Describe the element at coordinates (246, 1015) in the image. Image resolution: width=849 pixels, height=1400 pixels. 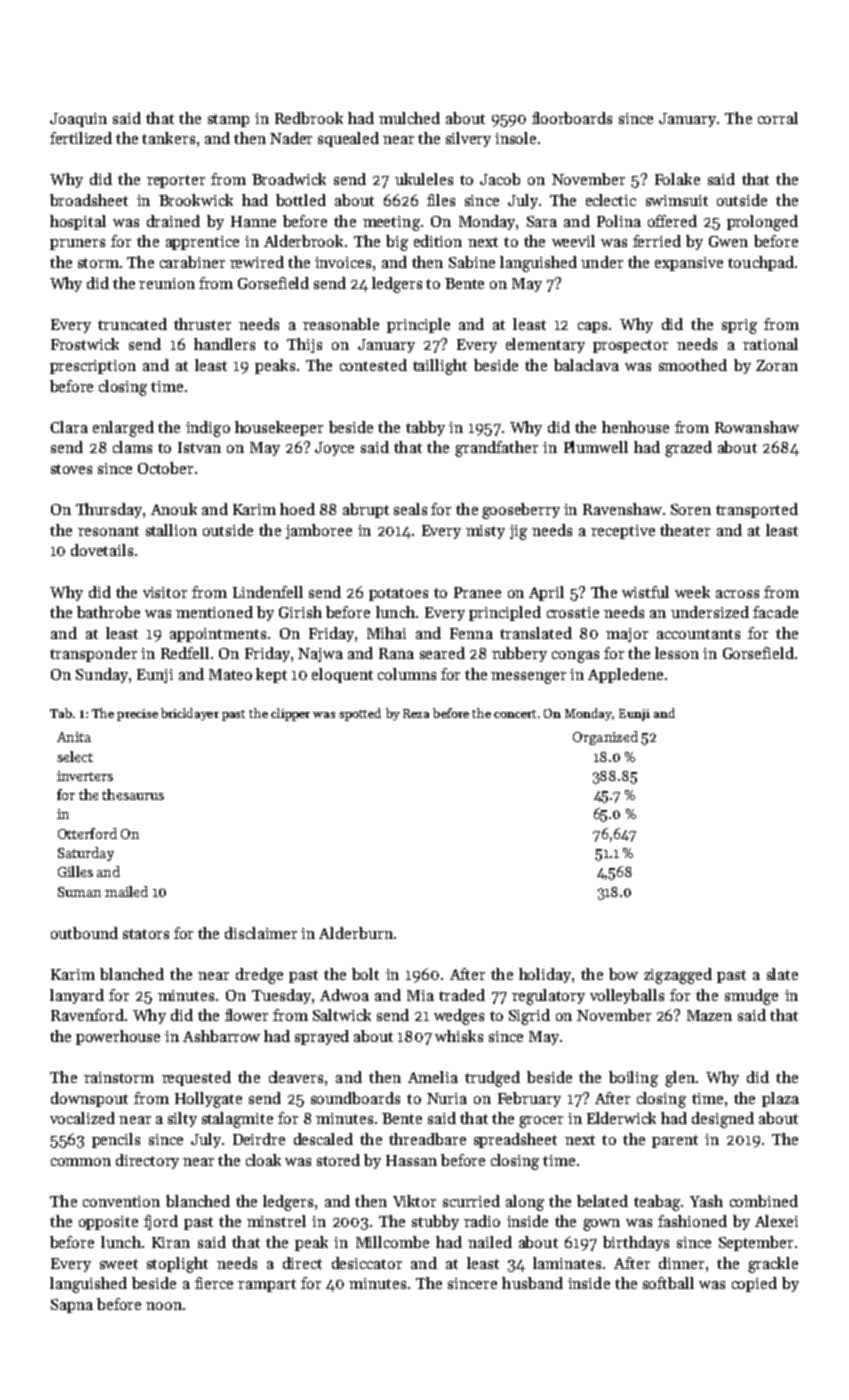
I see `flower` at that location.
